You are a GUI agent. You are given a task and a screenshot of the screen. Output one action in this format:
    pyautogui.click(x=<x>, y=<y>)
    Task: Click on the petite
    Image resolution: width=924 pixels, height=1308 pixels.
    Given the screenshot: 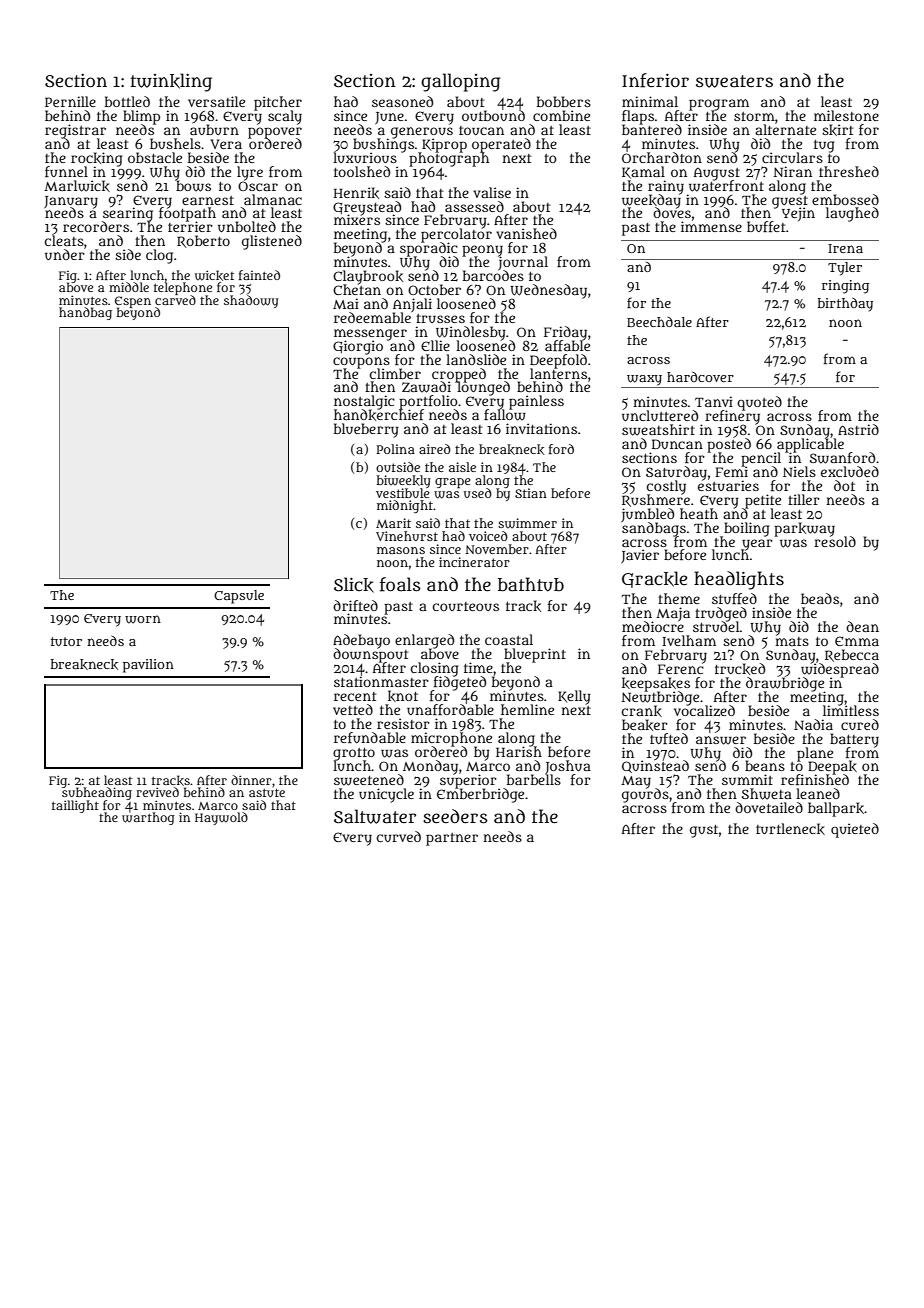 What is the action you would take?
    pyautogui.click(x=763, y=501)
